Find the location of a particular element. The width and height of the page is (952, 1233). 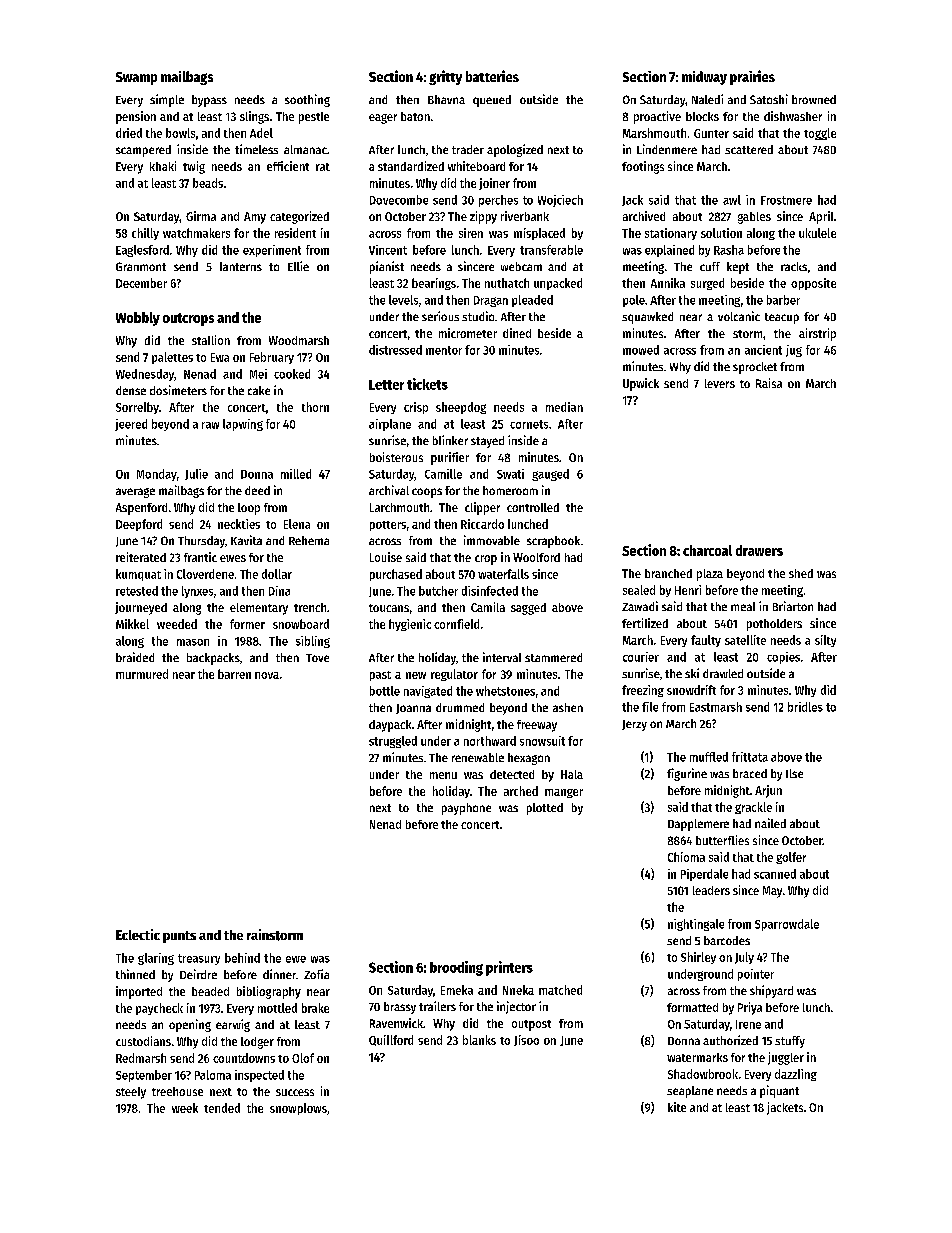

gritty is located at coordinates (445, 77).
